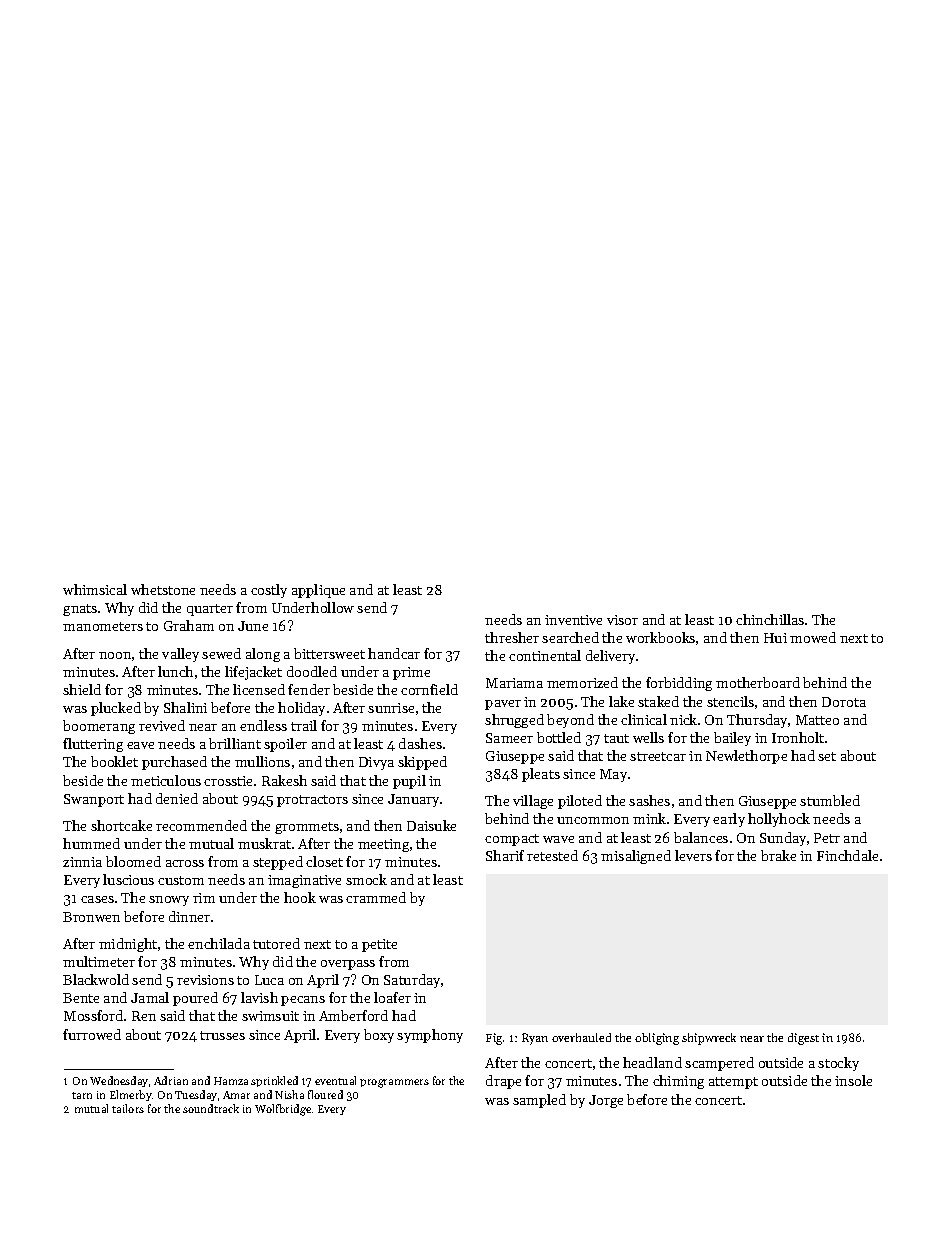 The height and width of the image is (1233, 952). Describe the element at coordinates (95, 589) in the image. I see `whimsical` at that location.
